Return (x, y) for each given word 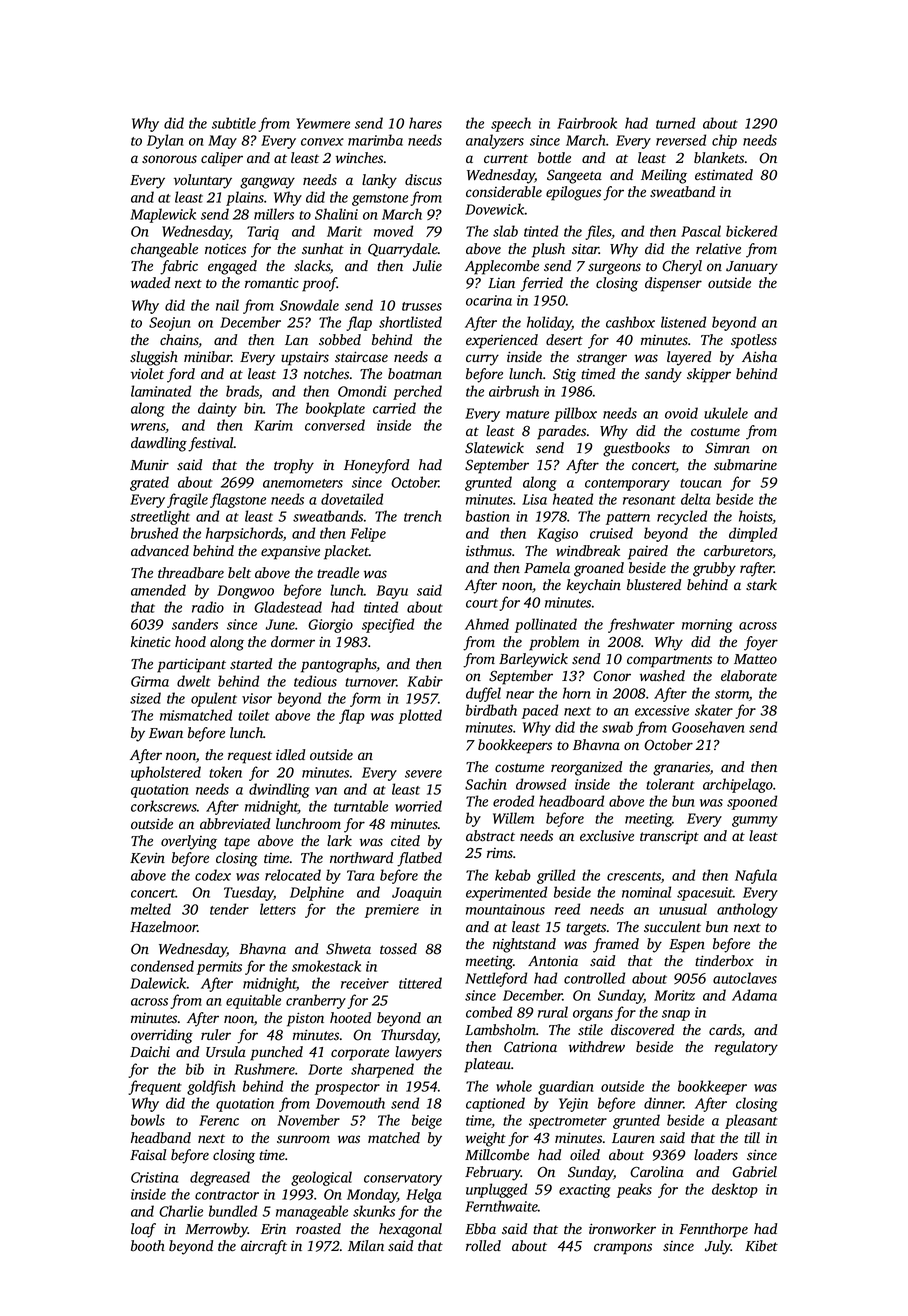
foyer (761, 643)
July (718, 1247)
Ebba (480, 1229)
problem (554, 643)
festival (211, 444)
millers (274, 214)
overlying (189, 842)
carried (394, 408)
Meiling (664, 176)
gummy (755, 821)
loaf (143, 1230)
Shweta (348, 949)
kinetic (151, 641)
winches (359, 157)
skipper (709, 375)
